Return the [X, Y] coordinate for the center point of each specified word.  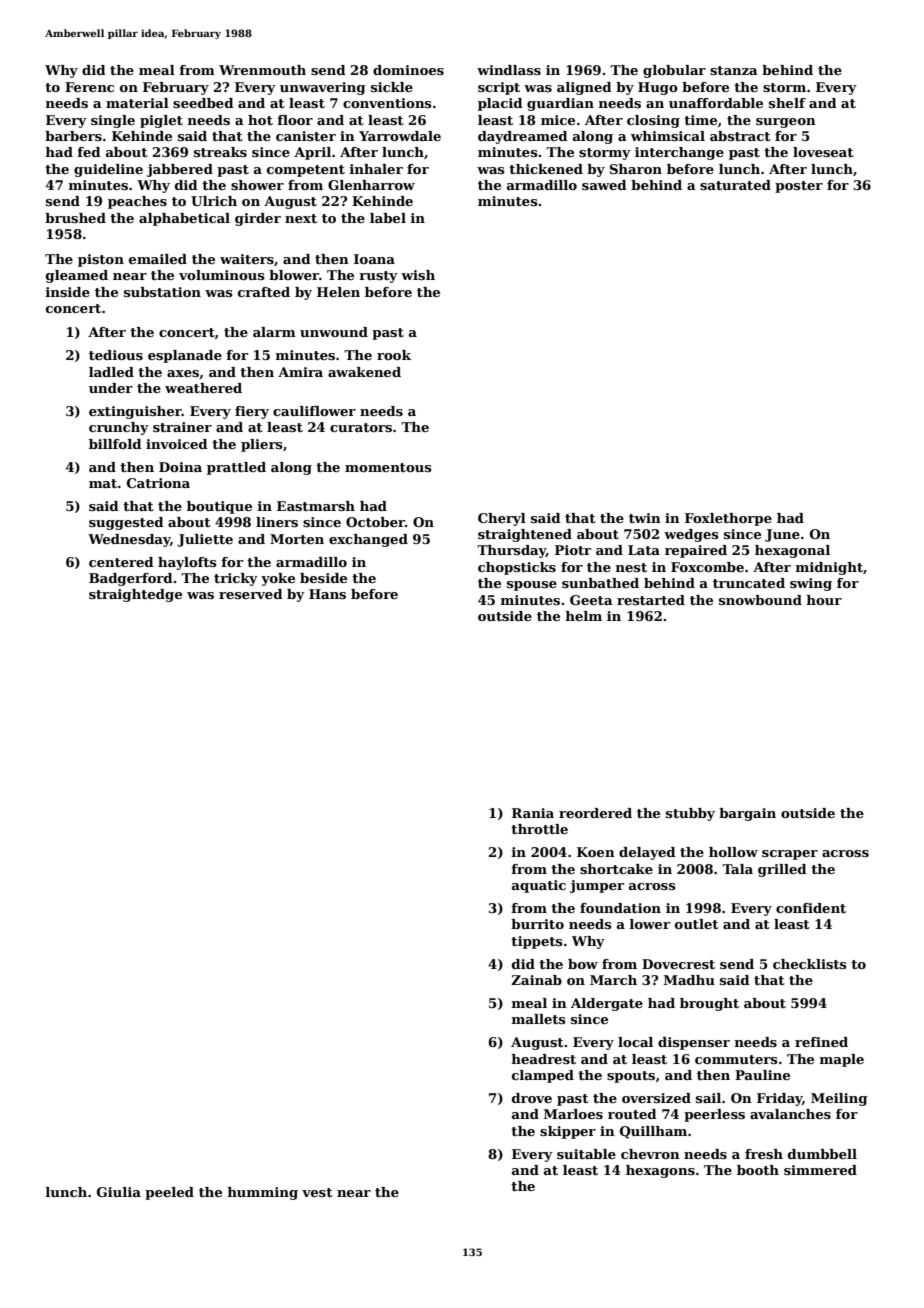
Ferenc [89, 87]
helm [584, 616]
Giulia [119, 1192]
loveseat [823, 152]
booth [758, 1170]
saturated [735, 185]
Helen [338, 292]
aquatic [539, 886]
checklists [810, 964]
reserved [251, 594]
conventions [387, 103]
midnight [829, 568]
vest [317, 1192]
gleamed [77, 276]
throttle [539, 829]
